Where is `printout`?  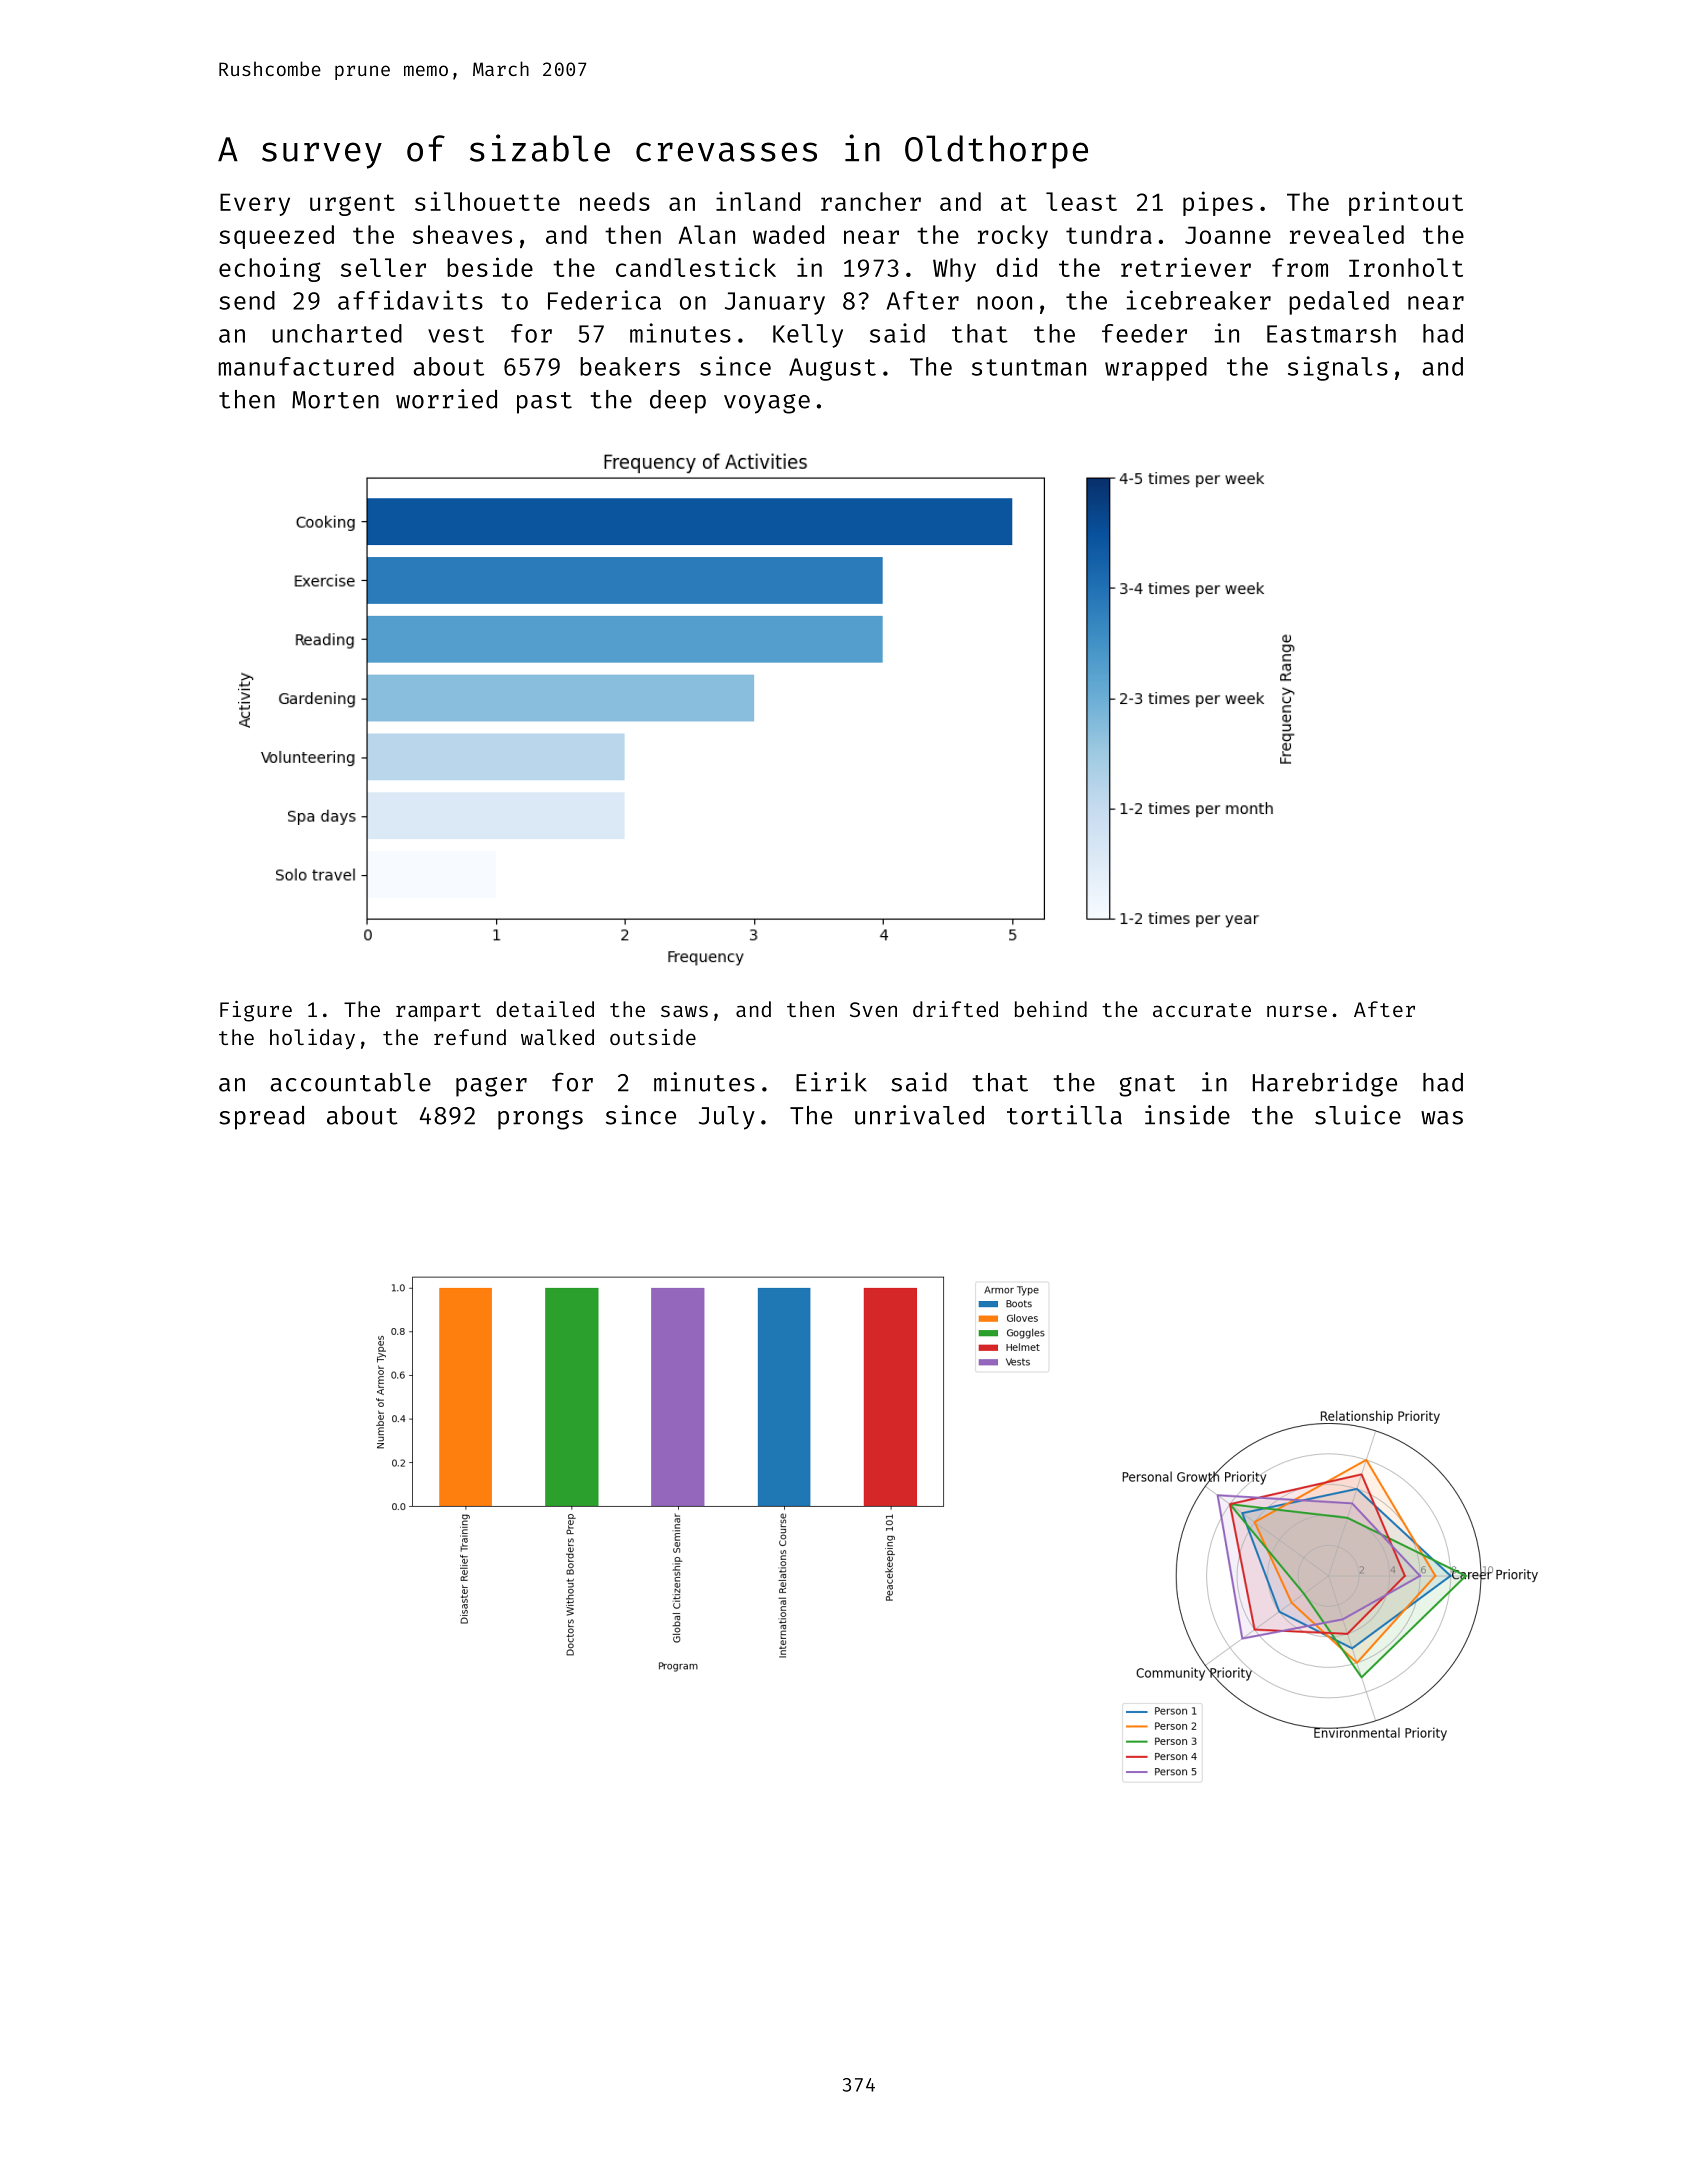
printout is located at coordinates (1406, 203).
